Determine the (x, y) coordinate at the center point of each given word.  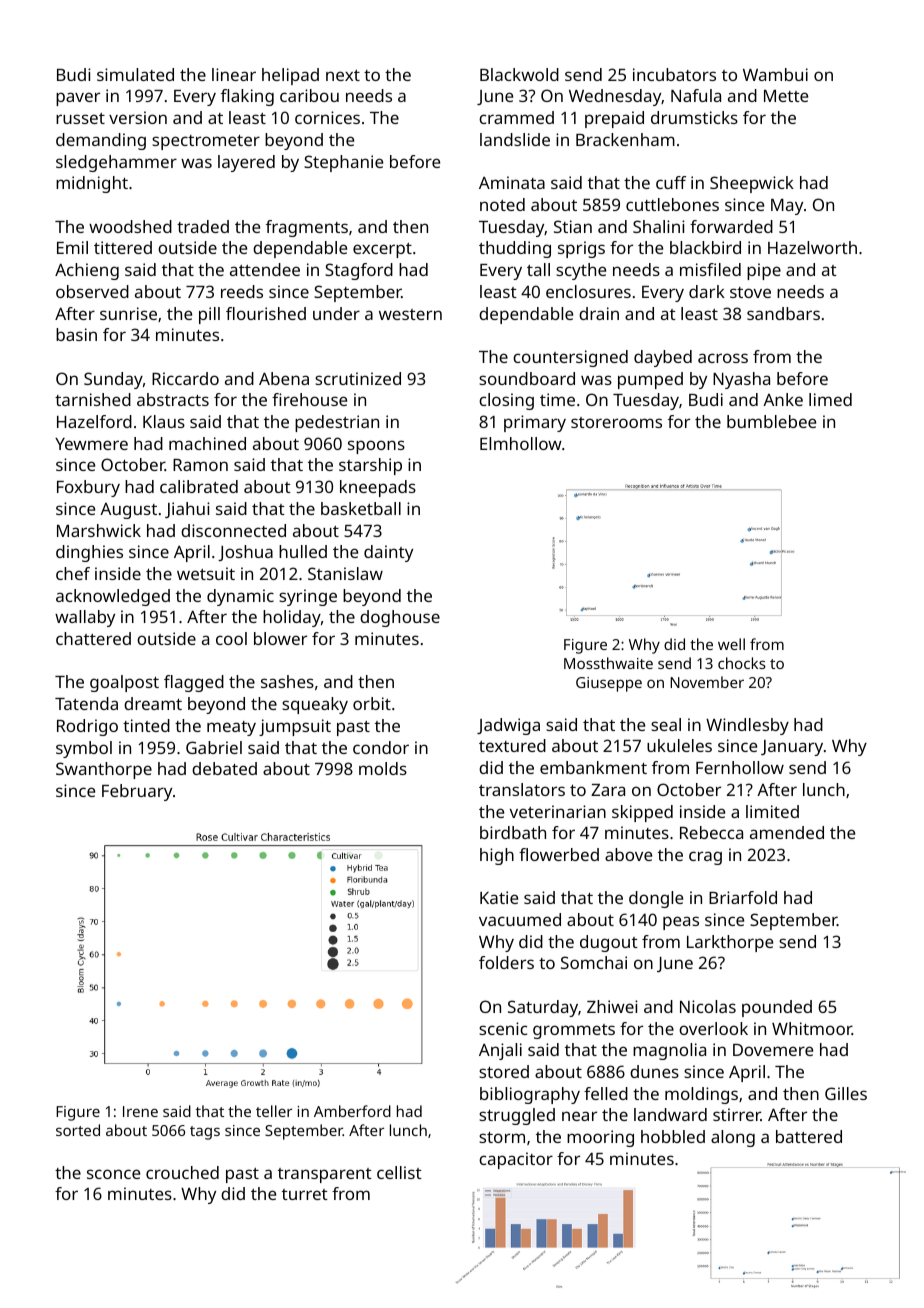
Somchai (594, 962)
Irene (140, 1111)
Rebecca (711, 832)
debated (224, 768)
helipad (290, 76)
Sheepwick (752, 184)
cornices (327, 117)
